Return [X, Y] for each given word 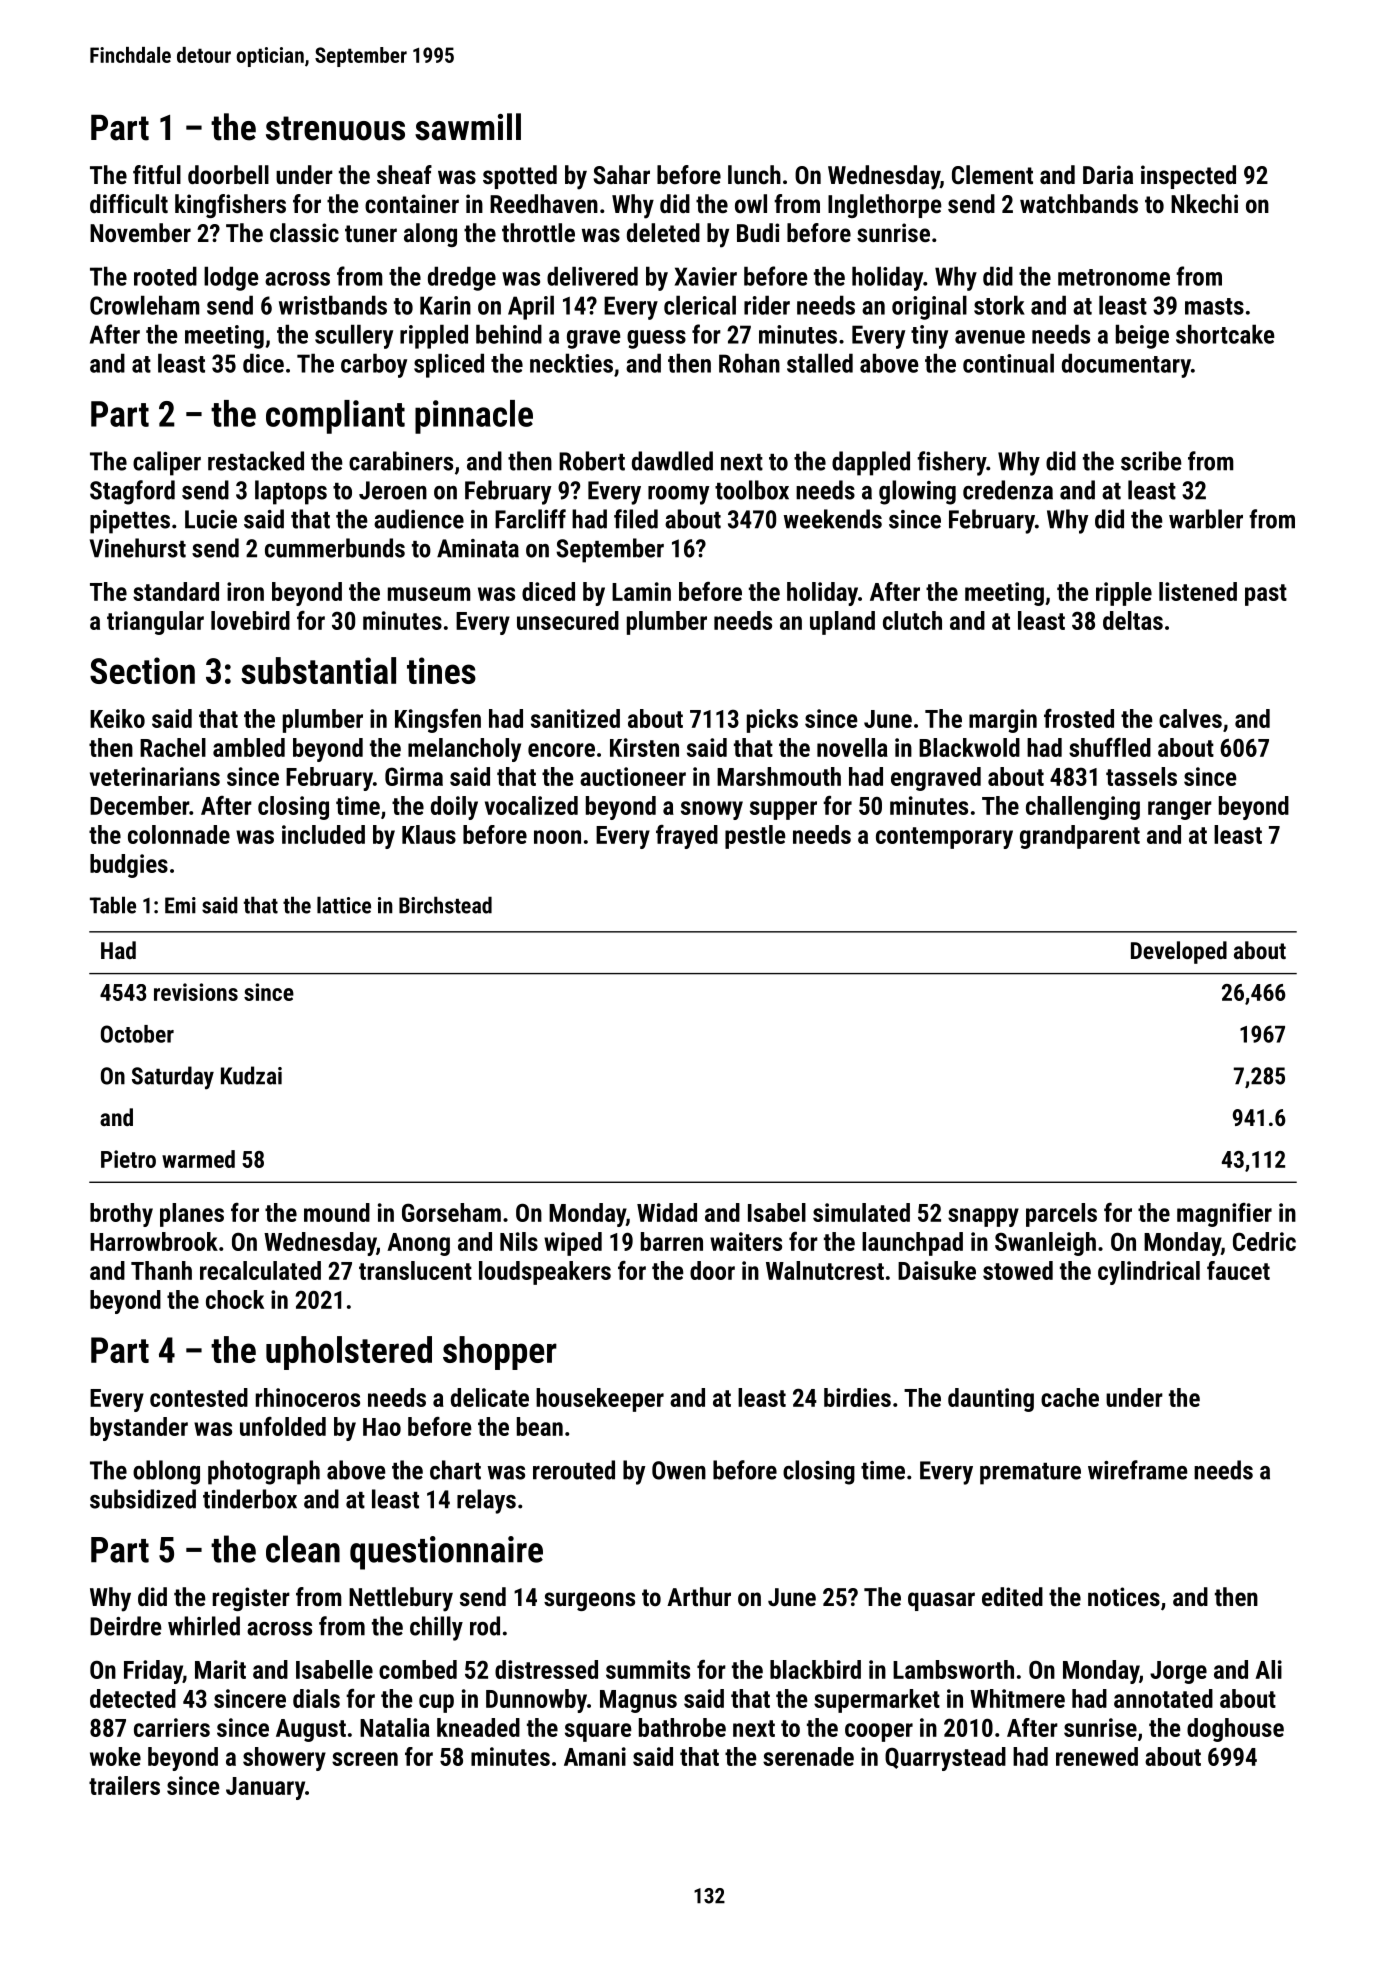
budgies [129, 866]
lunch [754, 174]
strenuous [335, 128]
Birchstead [445, 905]
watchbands [1079, 203]
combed [418, 1669]
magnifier [1224, 1215]
